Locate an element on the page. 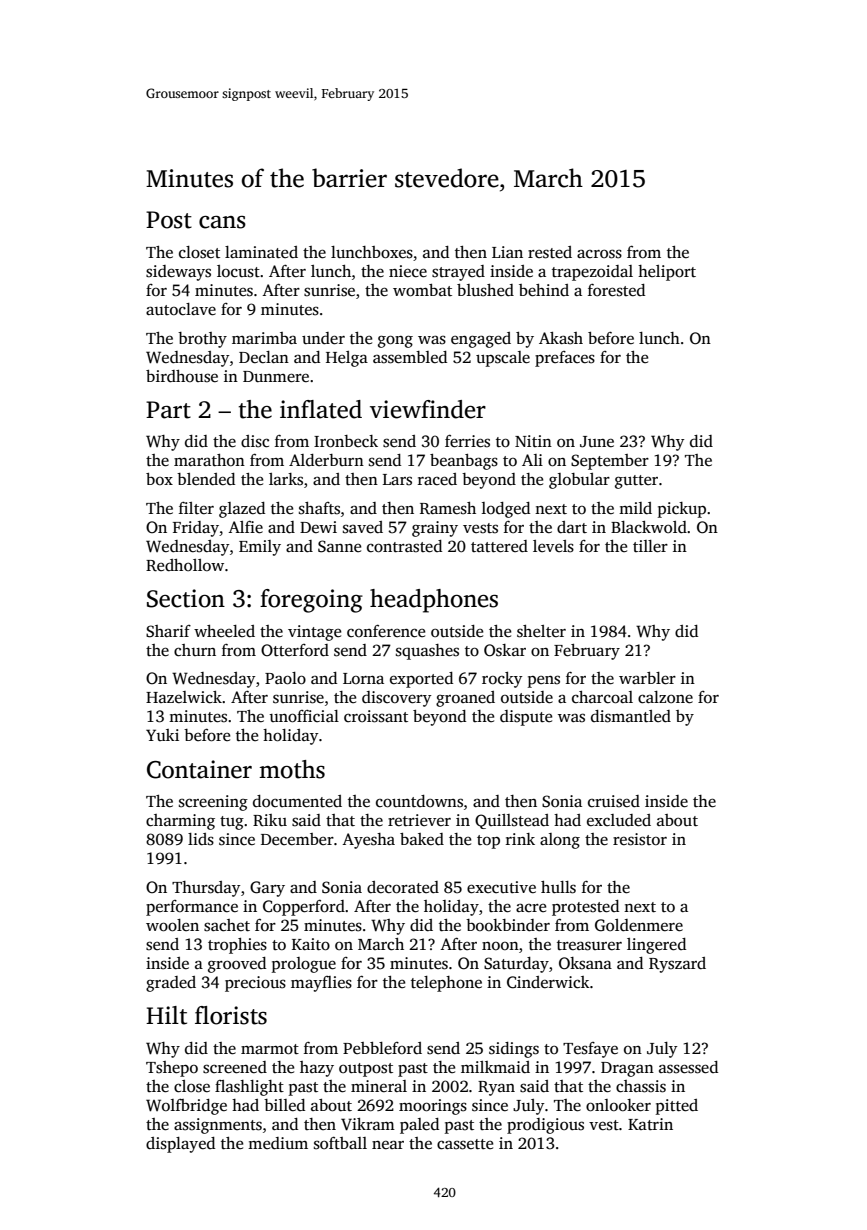 The width and height of the page is (867, 1230). resistor is located at coordinates (640, 839).
